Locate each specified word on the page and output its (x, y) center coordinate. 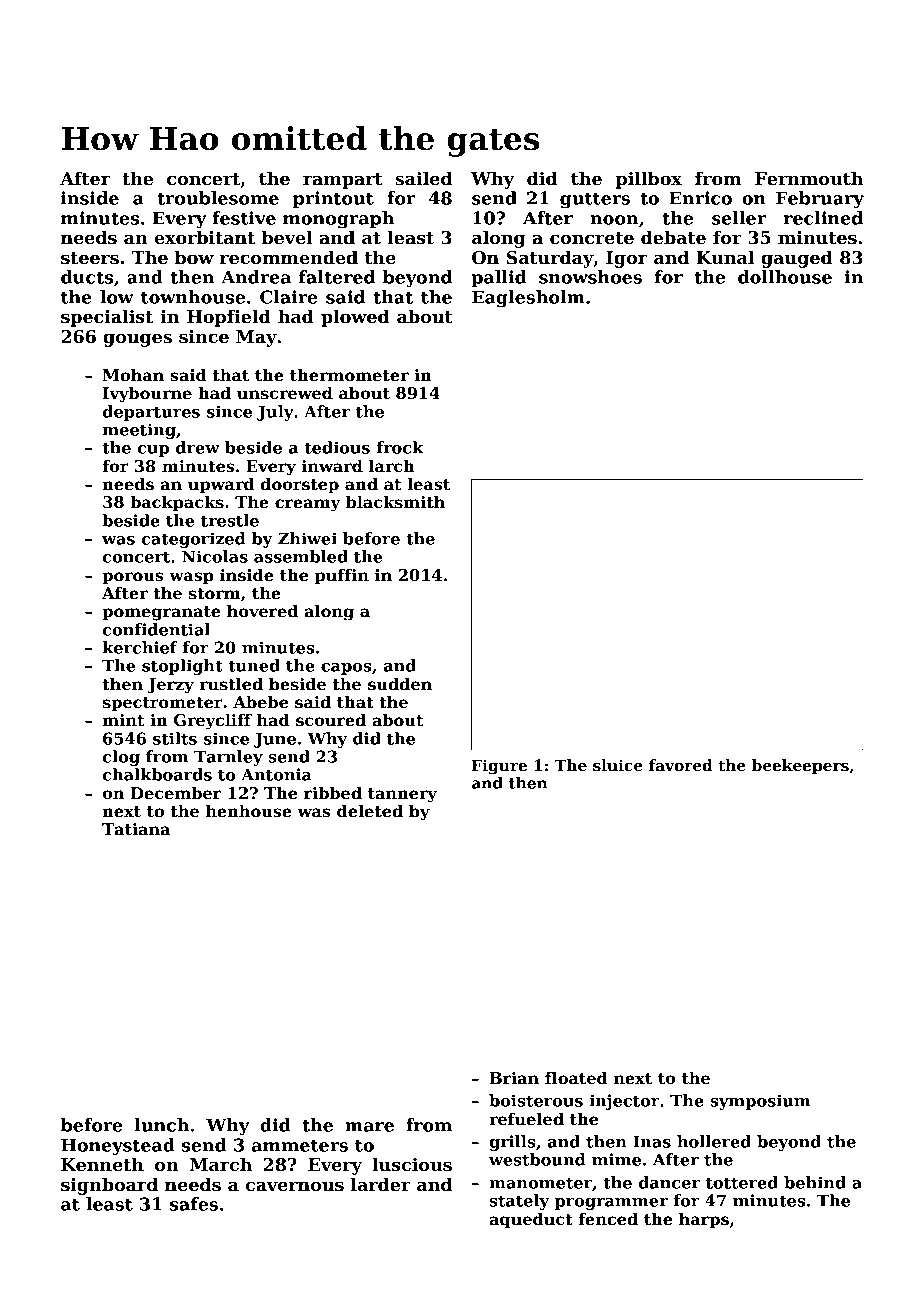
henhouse (249, 811)
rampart (343, 181)
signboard (109, 1186)
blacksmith (395, 502)
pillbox (649, 180)
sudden (400, 684)
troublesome (218, 198)
